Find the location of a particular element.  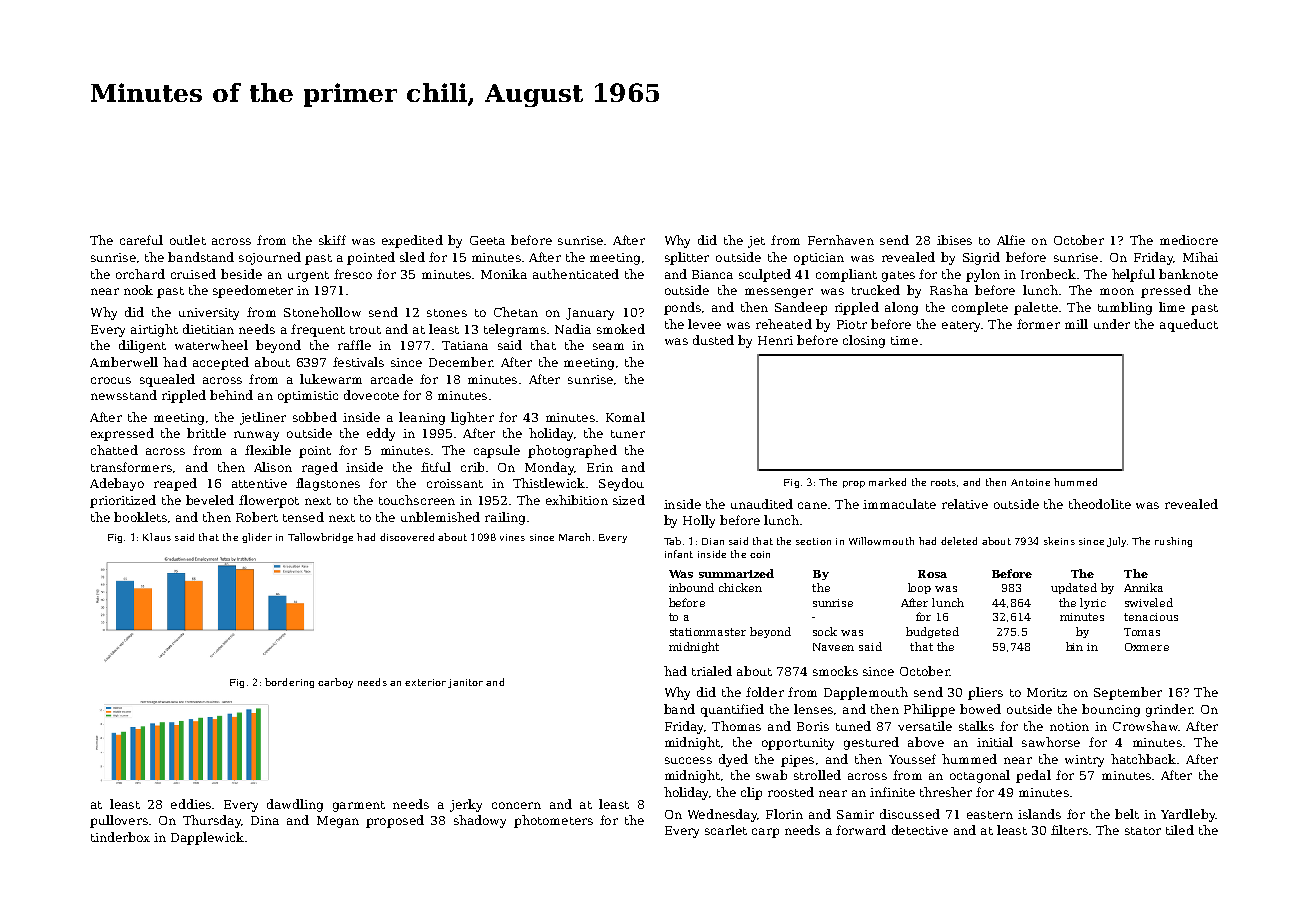

mediocre is located at coordinates (1189, 240).
